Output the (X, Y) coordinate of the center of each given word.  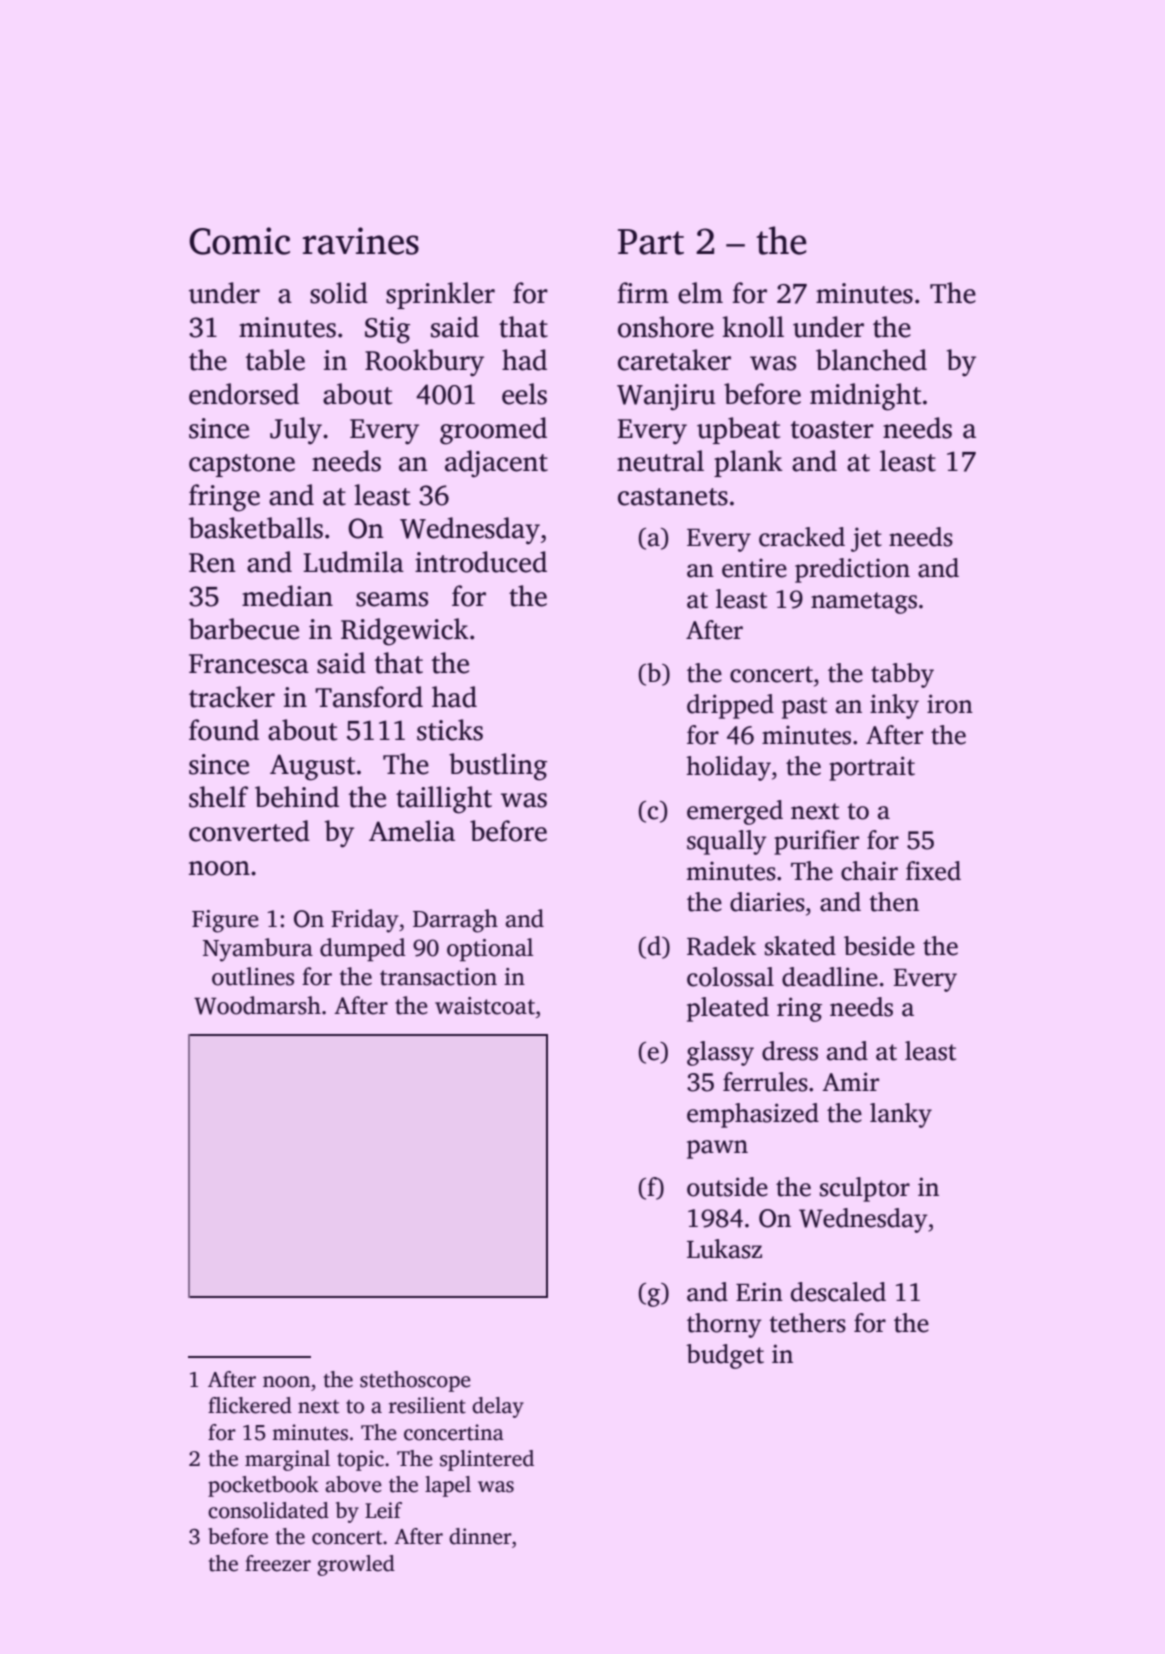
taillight (444, 800)
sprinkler (440, 295)
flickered (250, 1405)
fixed (933, 871)
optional (490, 950)
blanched (871, 360)
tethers (807, 1323)
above (353, 1484)
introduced (481, 562)
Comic (239, 241)
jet (866, 539)
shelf (218, 797)
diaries (767, 902)
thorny (724, 1325)
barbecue (244, 629)
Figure (225, 921)
